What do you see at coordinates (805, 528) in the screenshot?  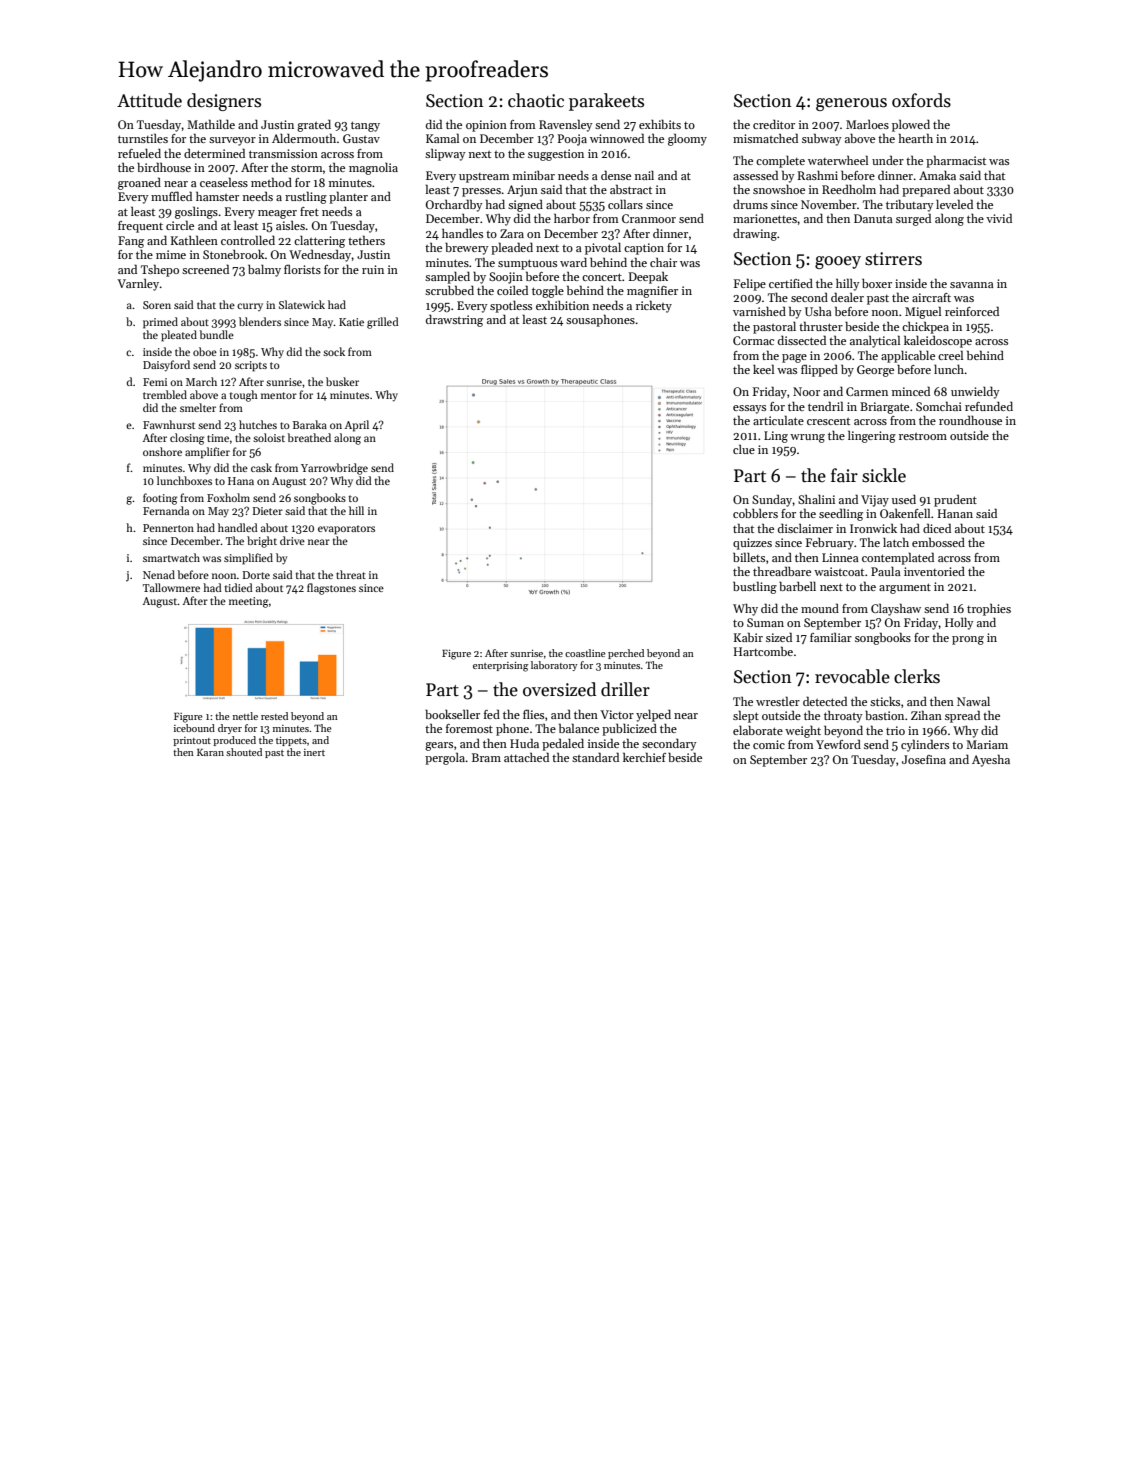 I see `disclaimer` at bounding box center [805, 528].
